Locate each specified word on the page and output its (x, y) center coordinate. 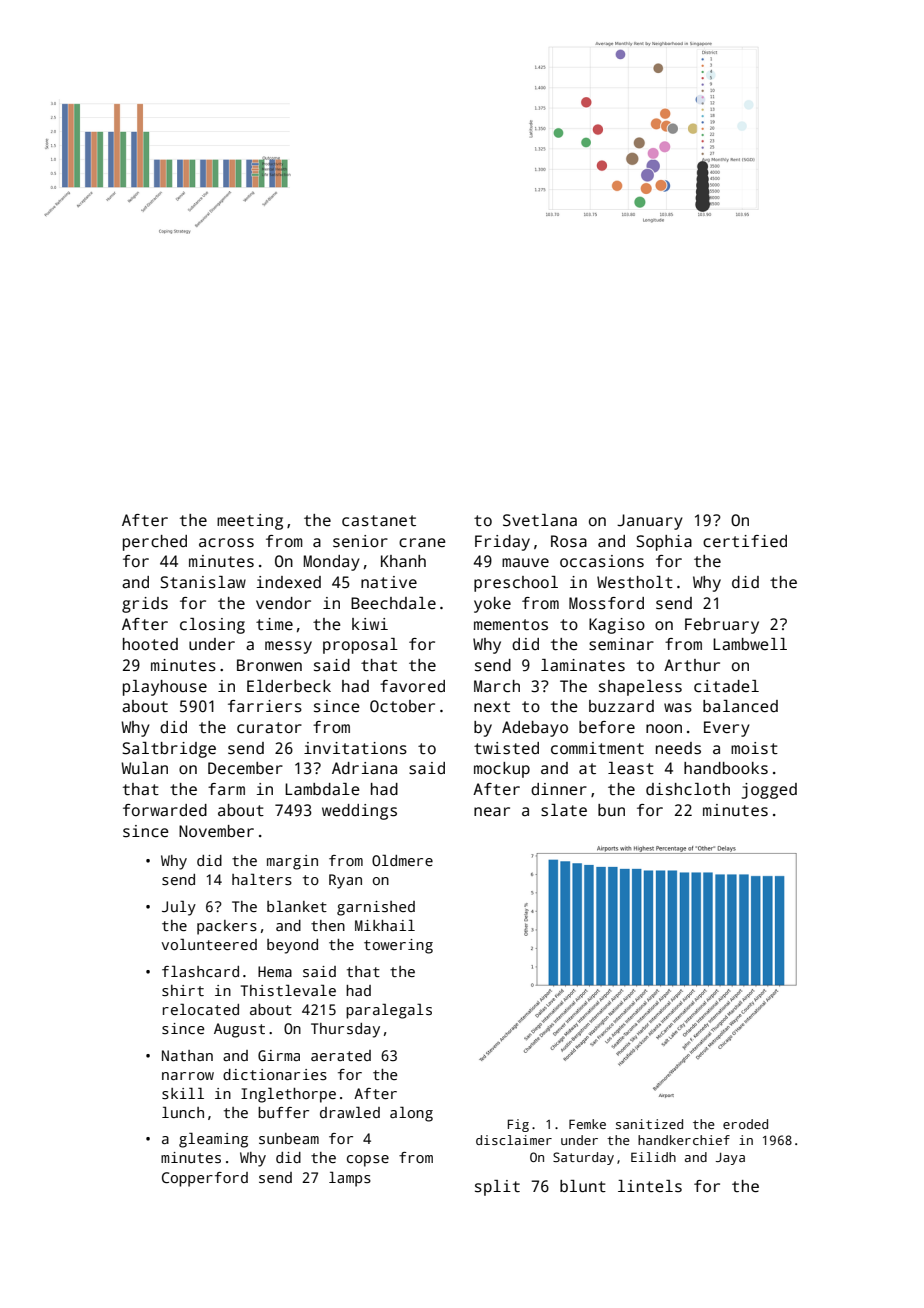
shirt (183, 990)
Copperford (205, 1179)
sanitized (649, 1124)
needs (678, 748)
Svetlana (540, 520)
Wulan (144, 768)
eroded (745, 1124)
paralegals (389, 1011)
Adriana (364, 768)
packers (227, 927)
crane (422, 542)
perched (155, 543)
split (497, 1188)
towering (398, 946)
